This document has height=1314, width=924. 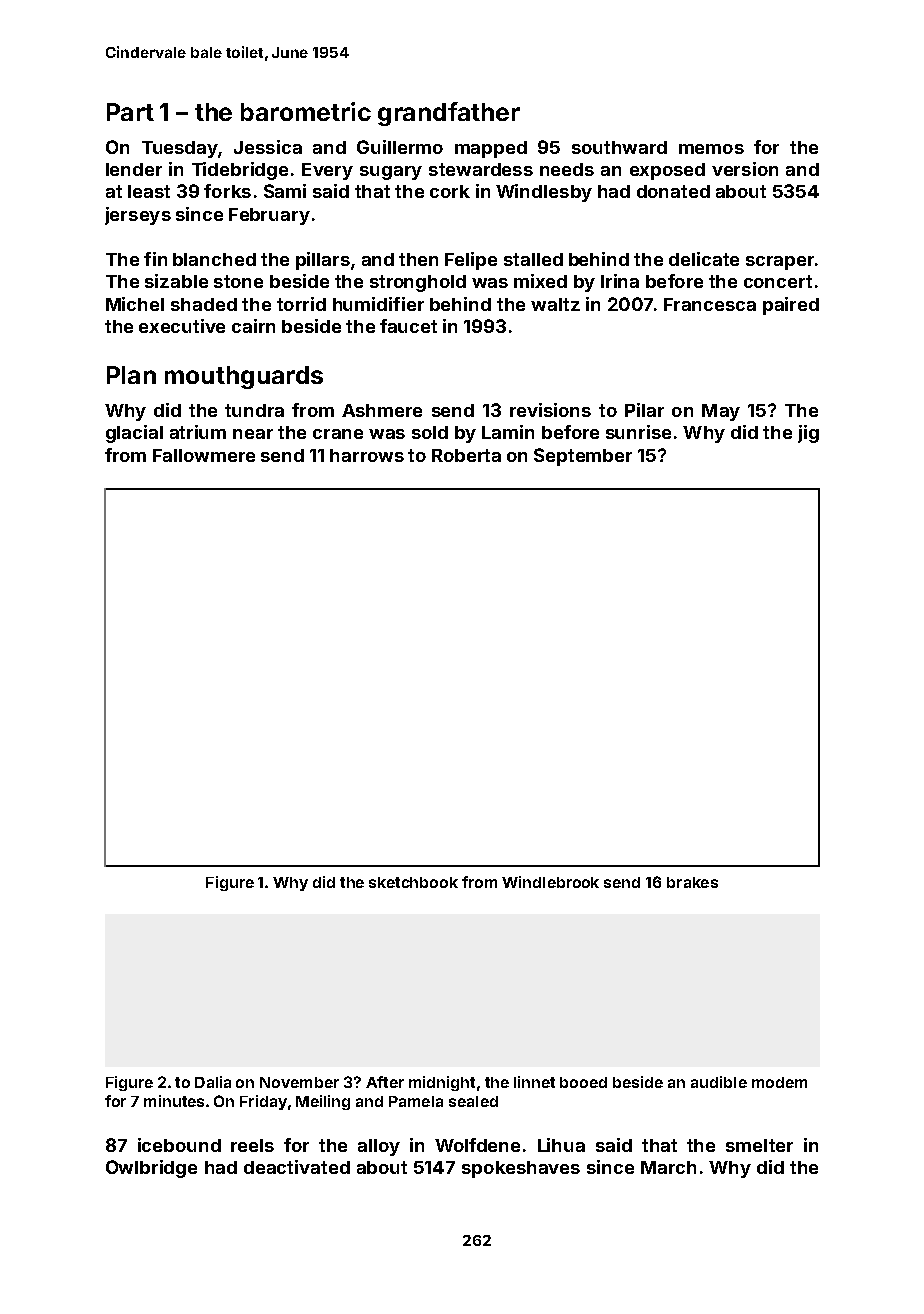 I want to click on harrows, so click(x=367, y=455).
